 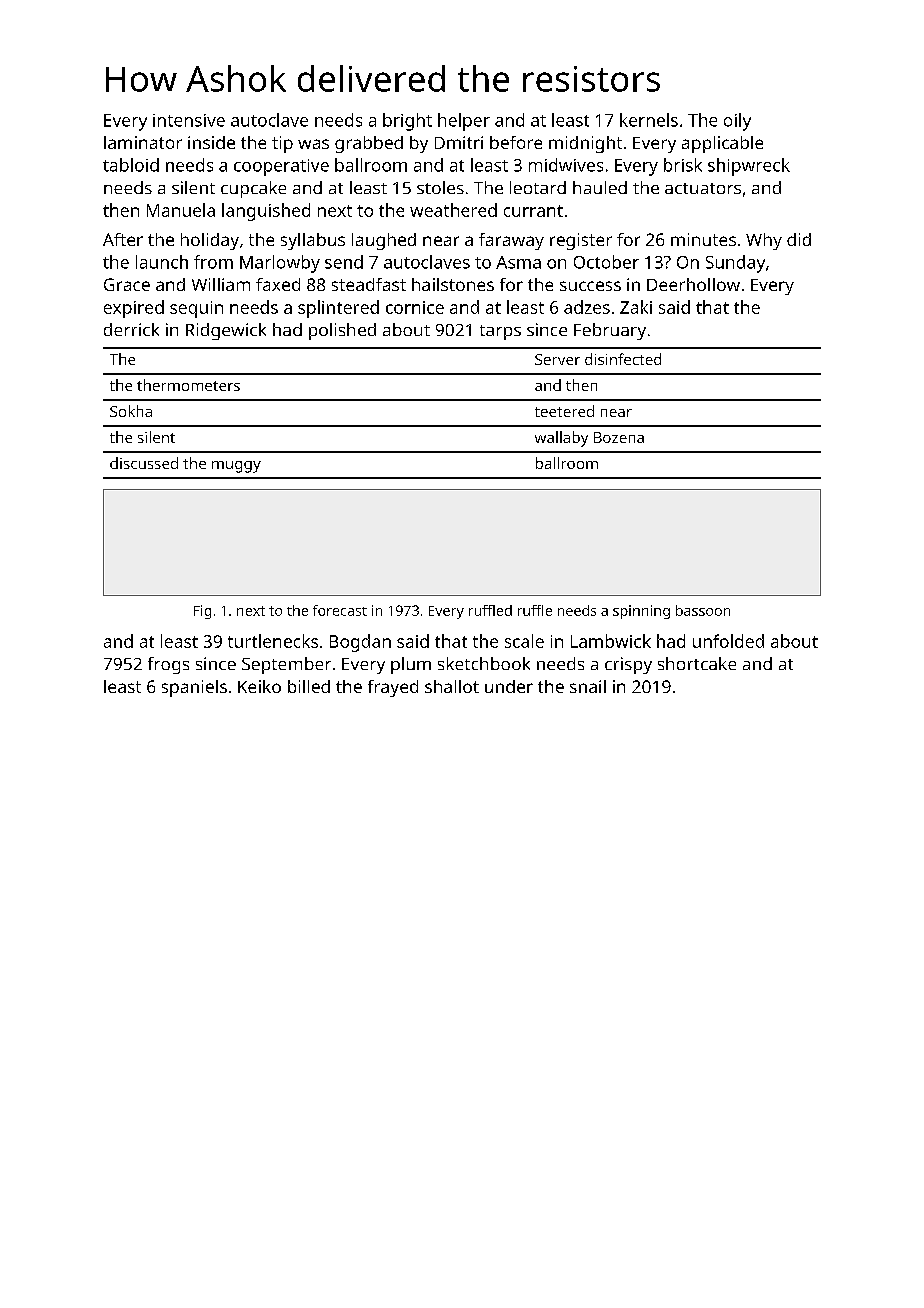 I want to click on disinfected, so click(x=623, y=359).
